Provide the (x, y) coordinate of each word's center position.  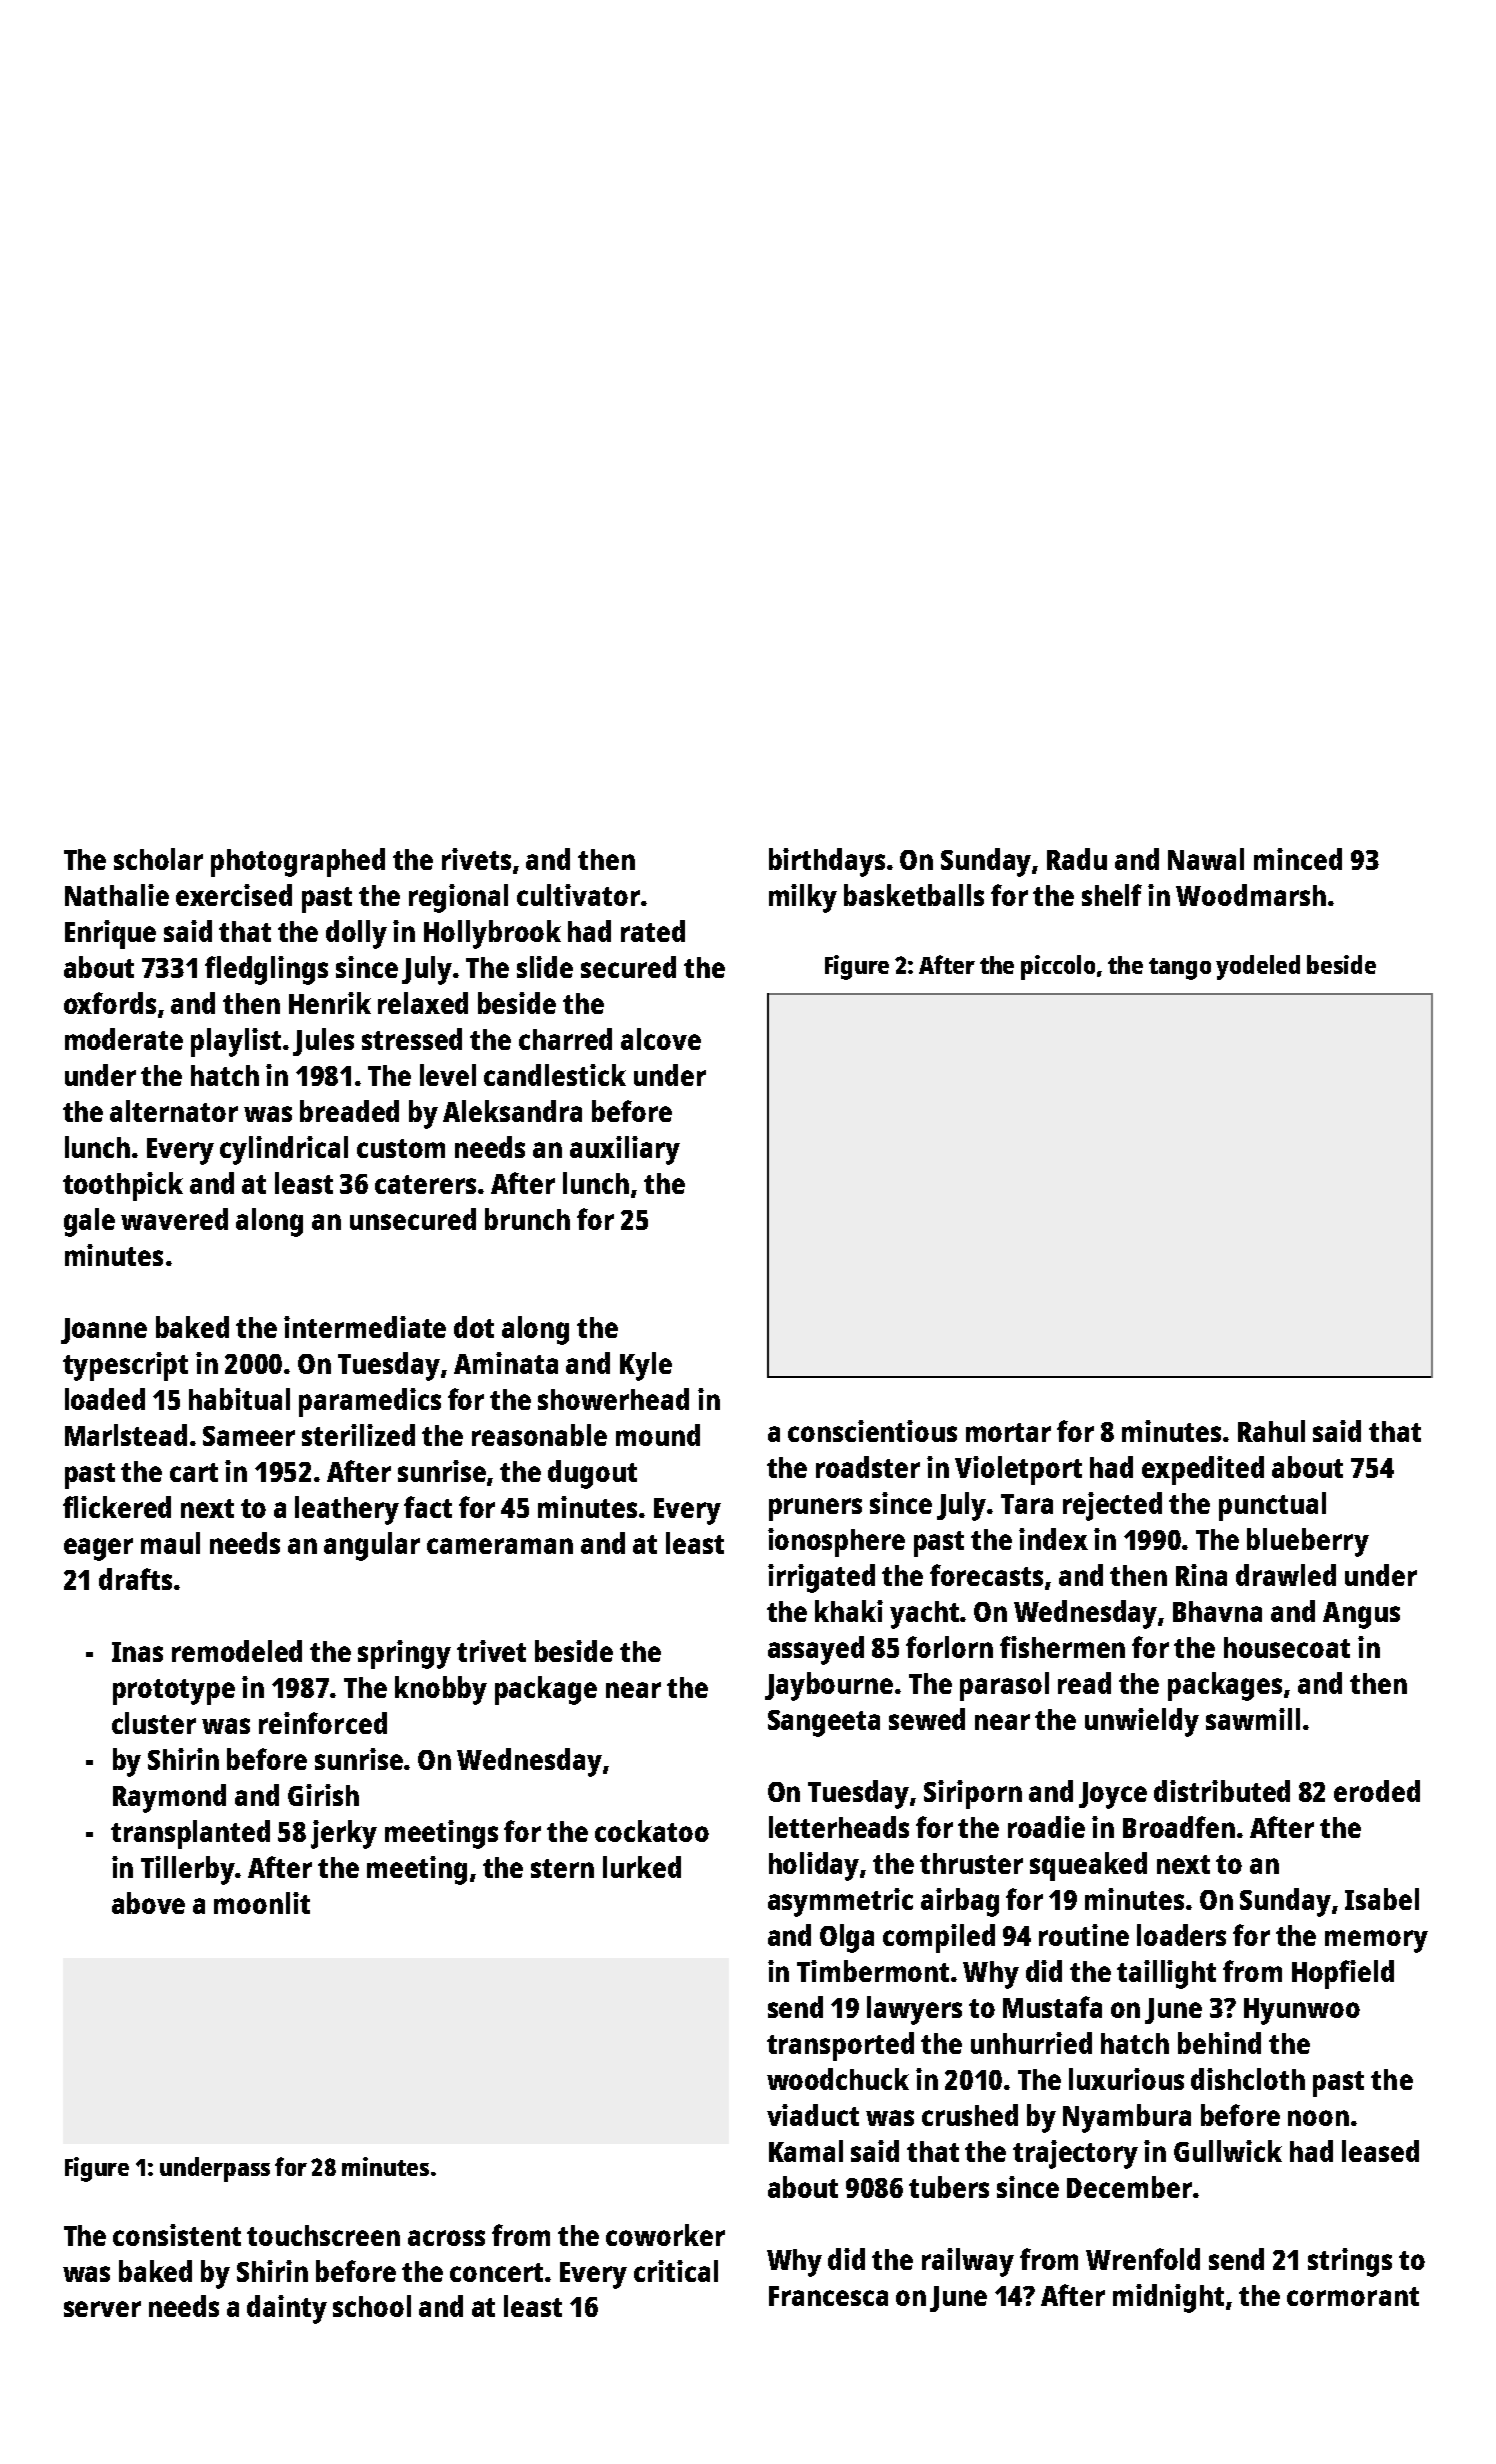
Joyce (1113, 1795)
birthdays (827, 862)
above (148, 1903)
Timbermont (873, 1971)
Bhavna (1217, 1611)
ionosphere (836, 1542)
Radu (1077, 859)
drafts (135, 1579)
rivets (476, 859)
